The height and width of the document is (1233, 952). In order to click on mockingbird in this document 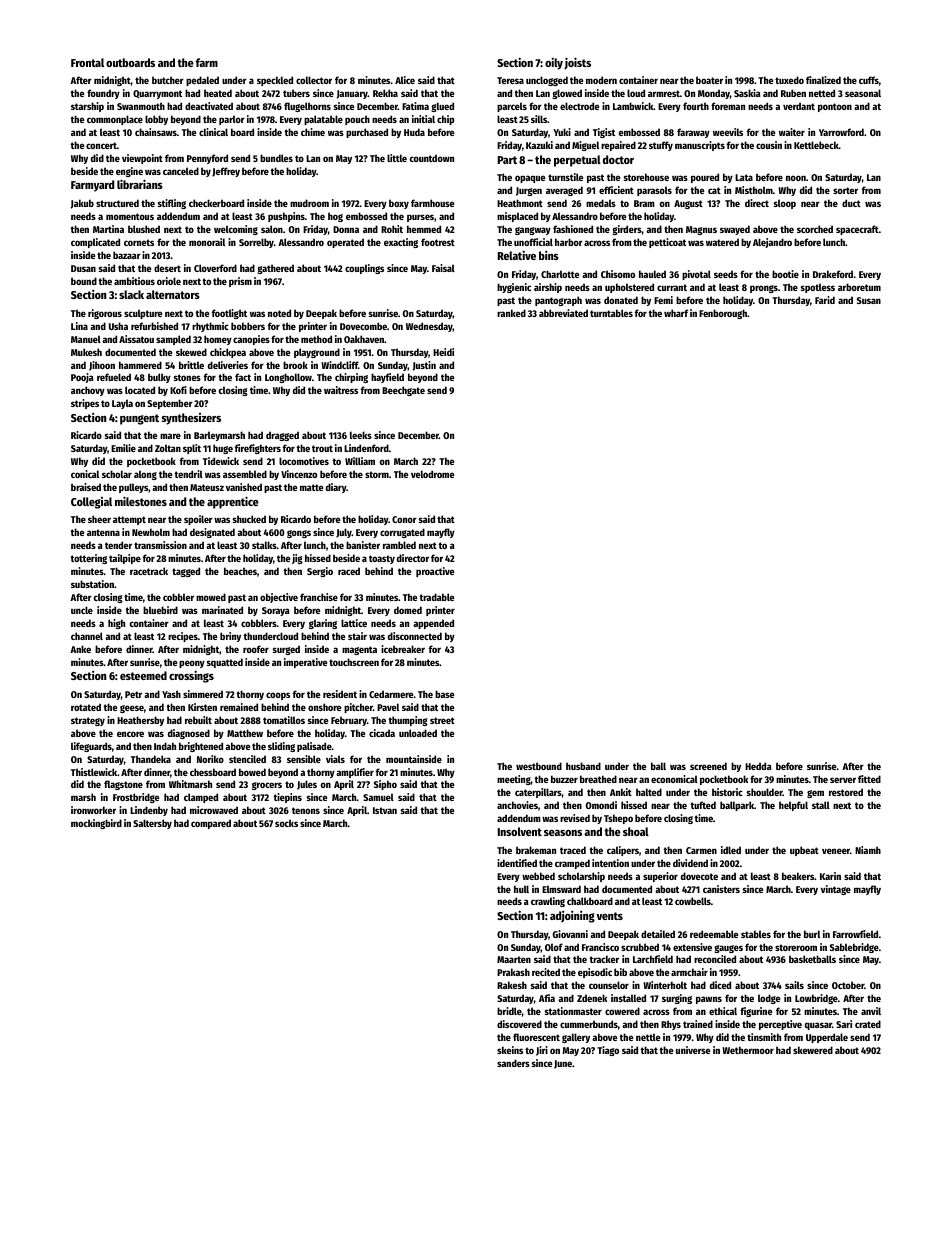, I will do `click(96, 824)`.
